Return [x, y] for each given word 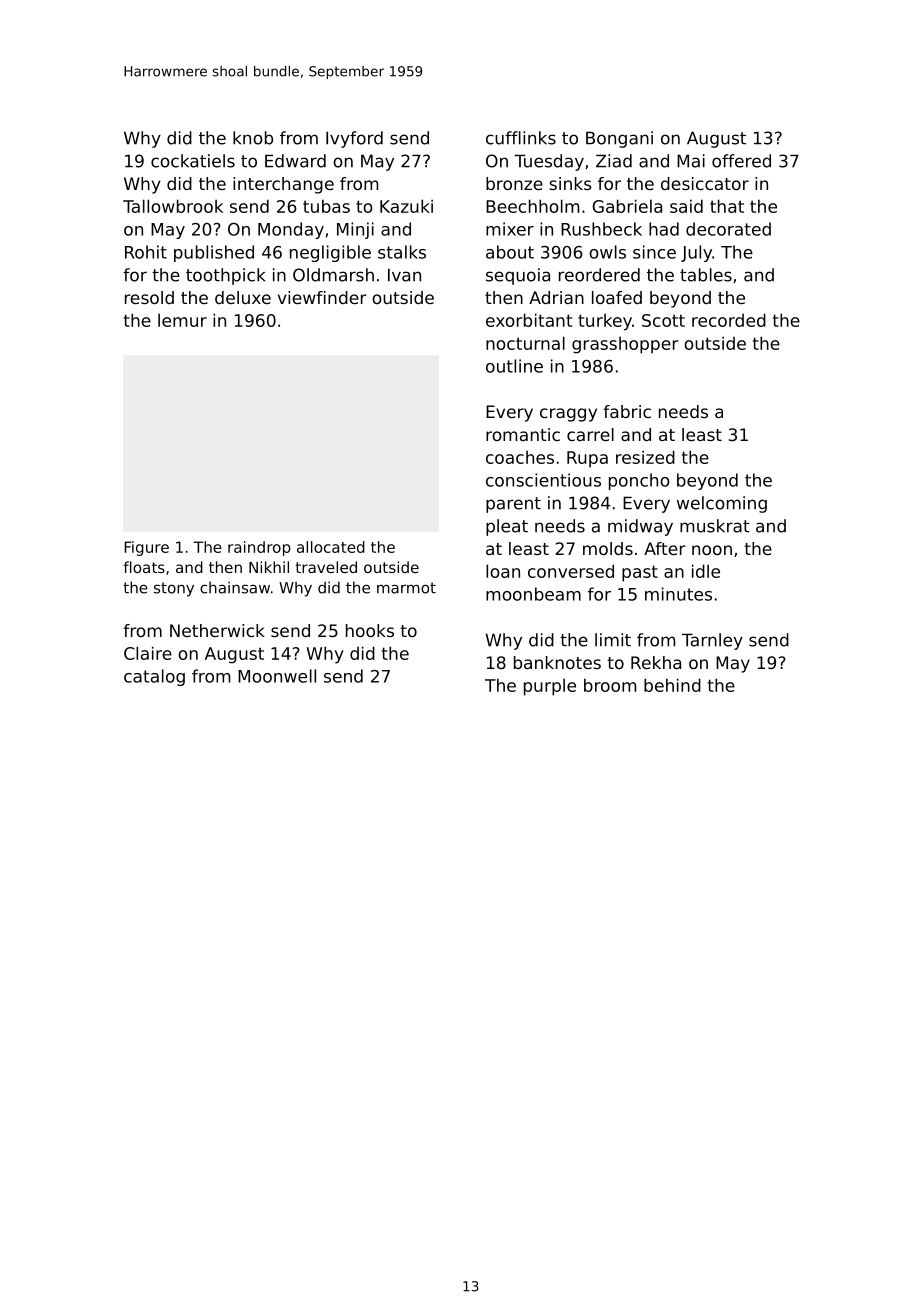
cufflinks [521, 138]
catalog [154, 677]
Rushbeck [601, 229]
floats [144, 567]
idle [706, 571]
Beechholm [532, 206]
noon [712, 550]
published [214, 253]
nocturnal [525, 343]
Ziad [614, 161]
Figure [146, 548]
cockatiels [193, 161]
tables [706, 275]
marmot [406, 588]
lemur [182, 320]
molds [608, 548]
